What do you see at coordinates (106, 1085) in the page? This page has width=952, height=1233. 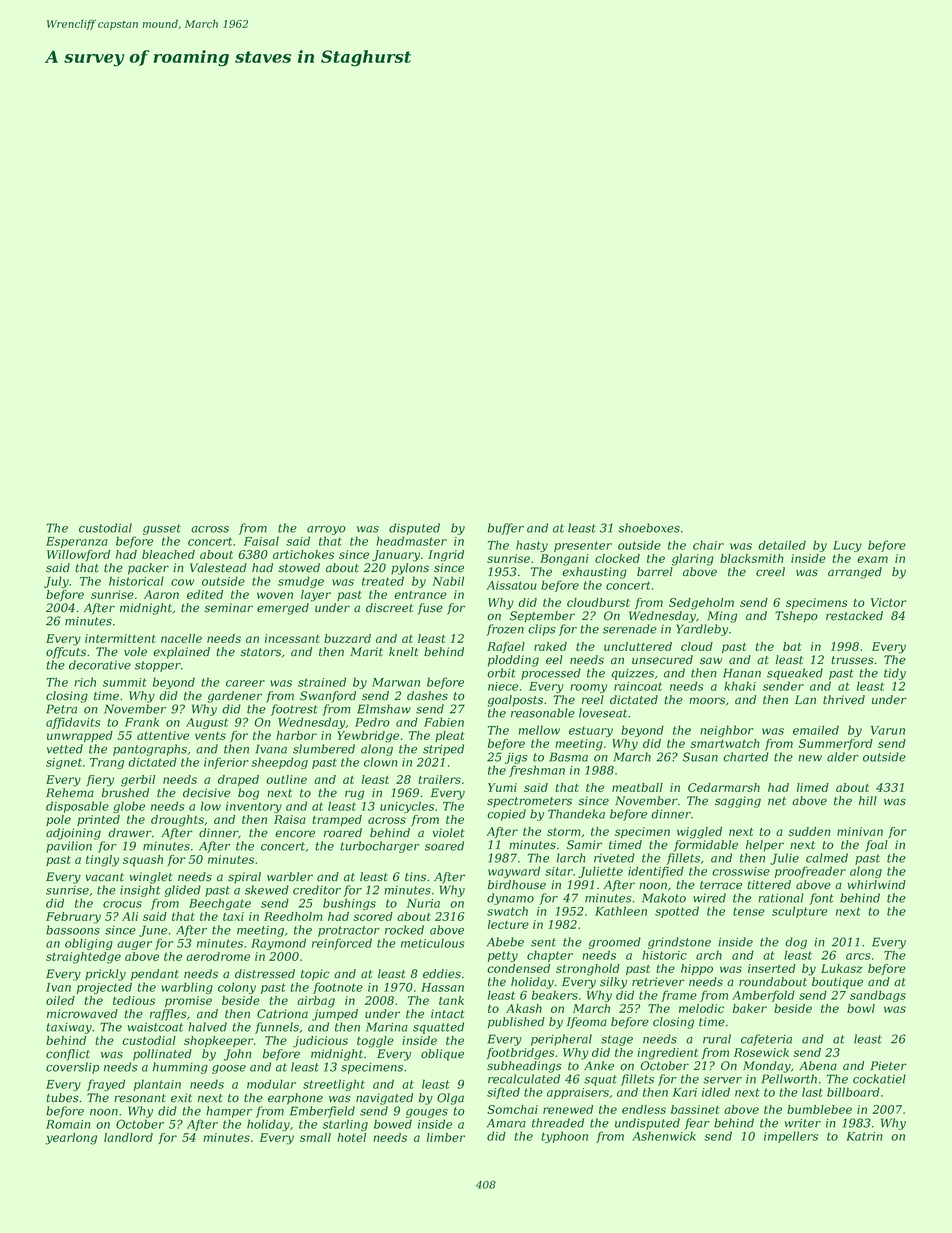 I see `frayed` at bounding box center [106, 1085].
